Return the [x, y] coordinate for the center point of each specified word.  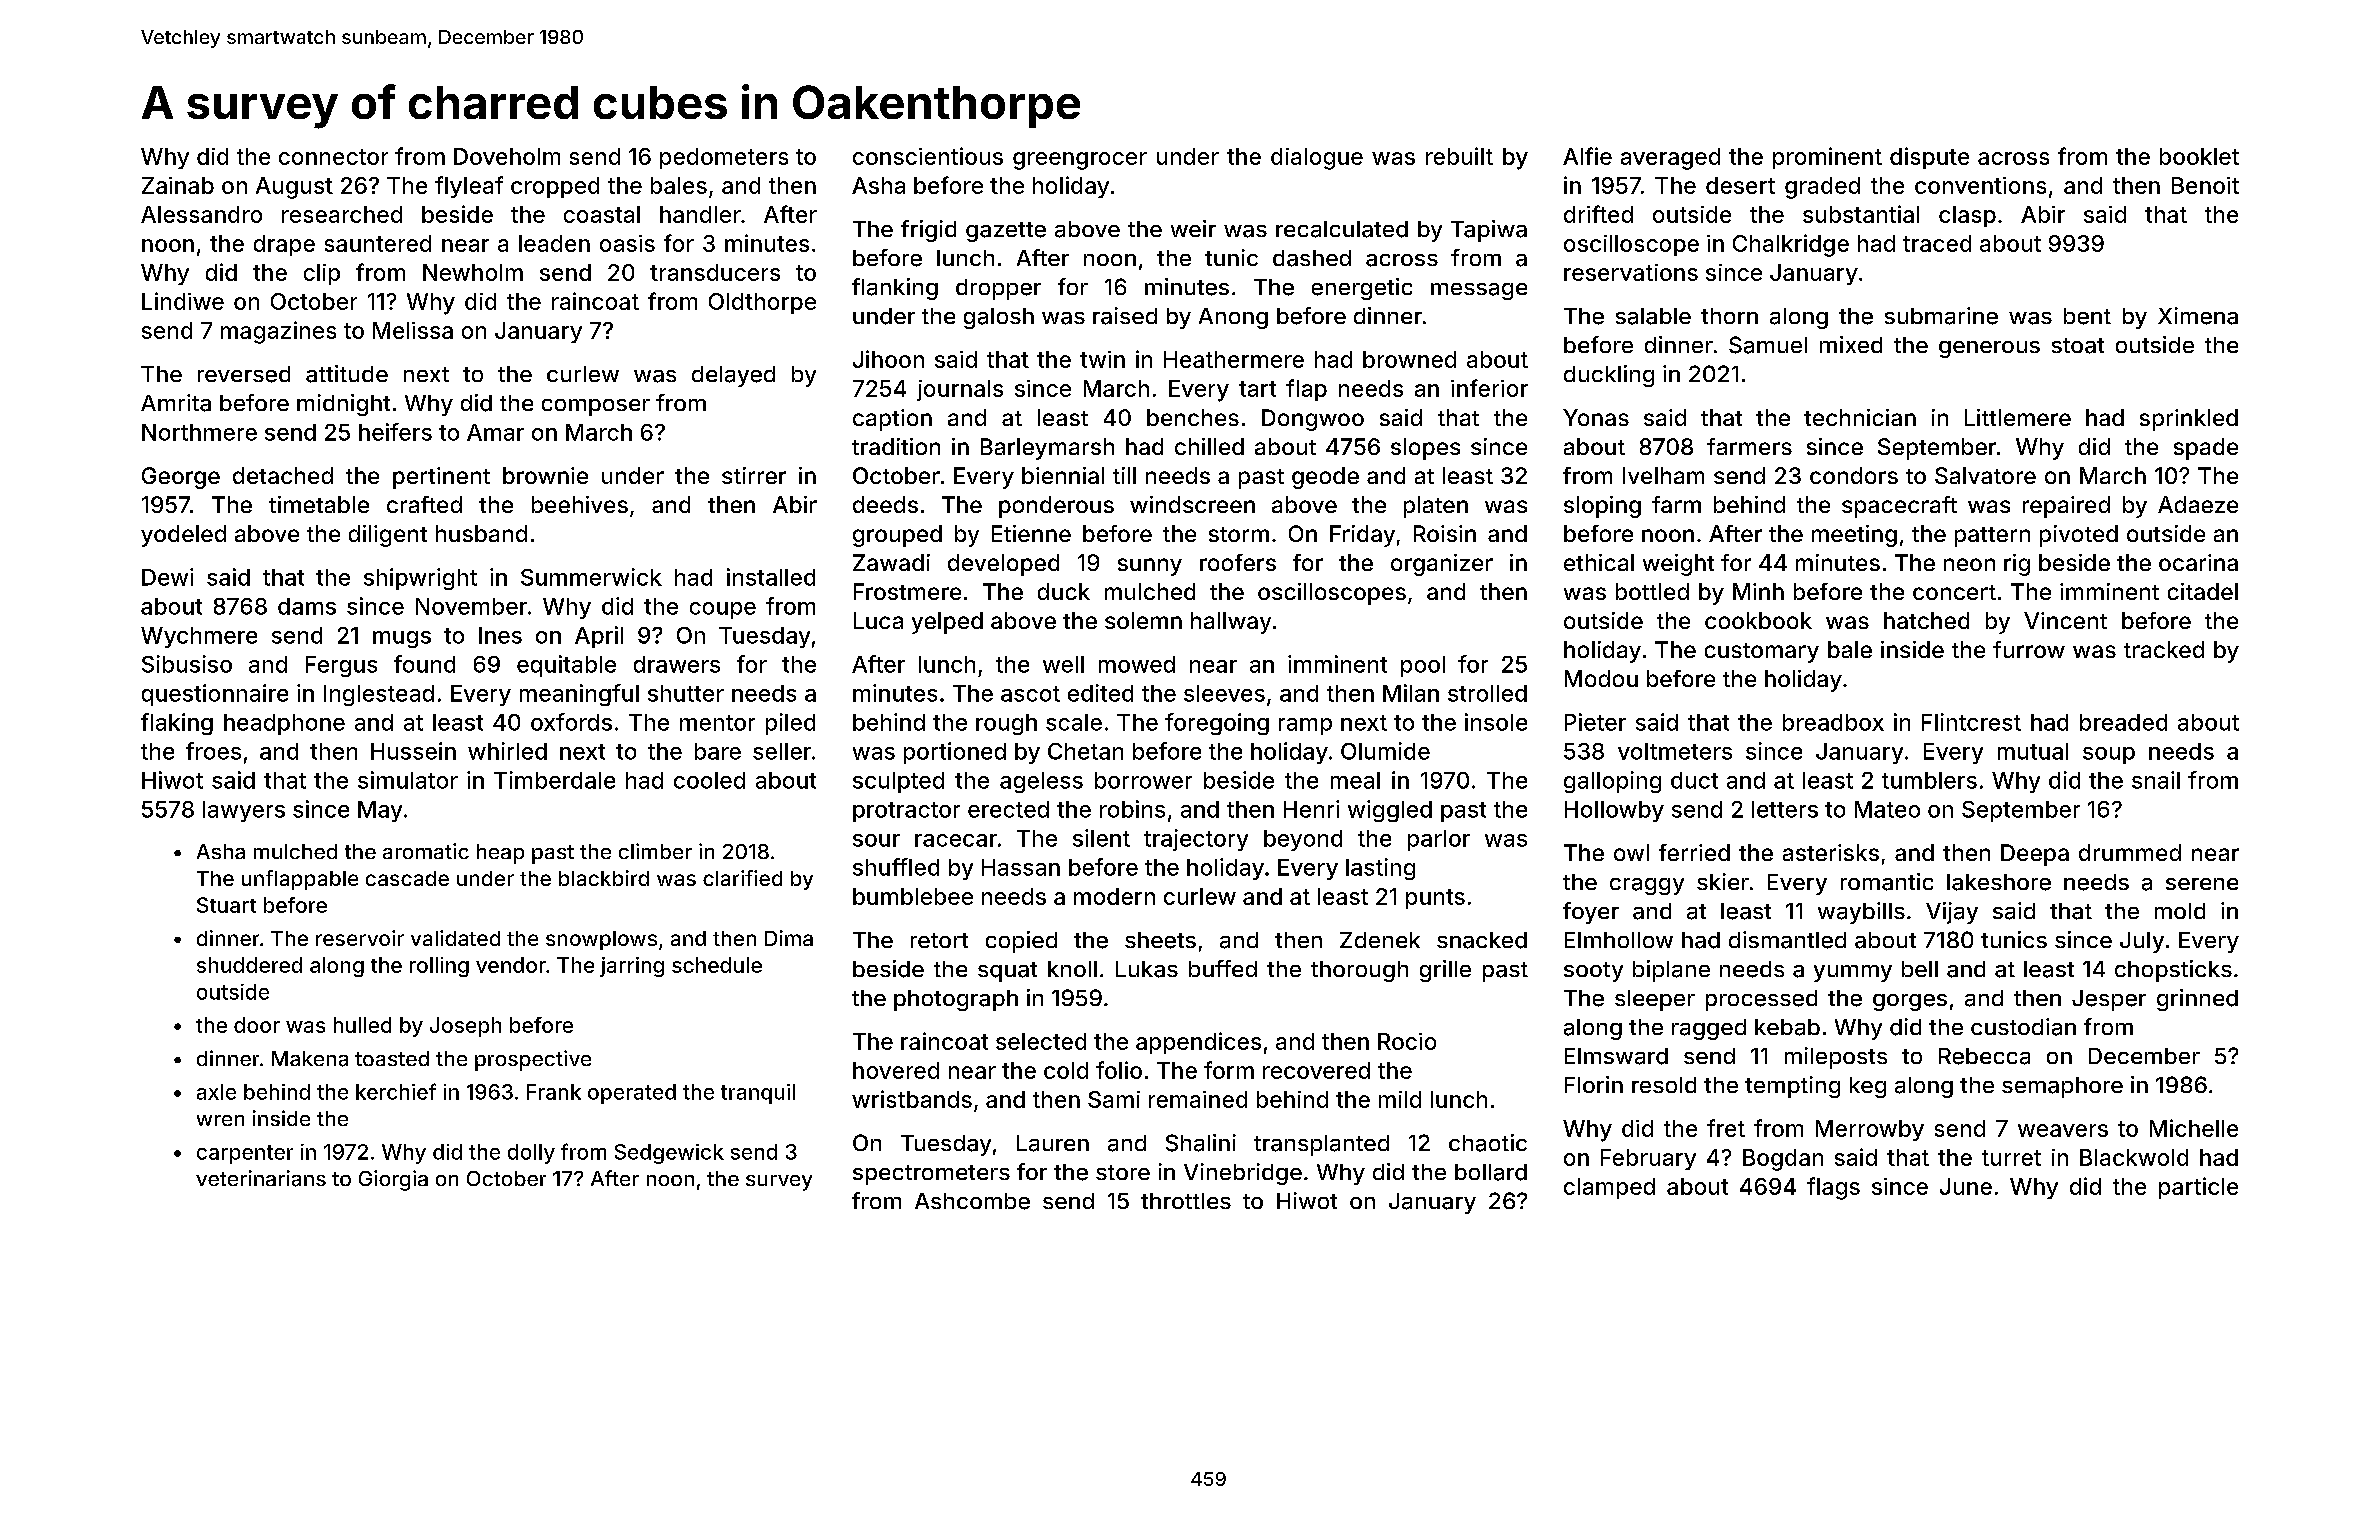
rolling [439, 967]
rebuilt [1459, 156]
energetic [1362, 289]
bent [2087, 316]
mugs [402, 639]
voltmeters [1675, 751]
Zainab [178, 185]
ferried [1694, 852]
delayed [733, 376]
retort [939, 940]
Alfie [1587, 156]
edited [1100, 693]
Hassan [1021, 867]
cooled [709, 780]
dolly [531, 1154]
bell [1920, 969]
